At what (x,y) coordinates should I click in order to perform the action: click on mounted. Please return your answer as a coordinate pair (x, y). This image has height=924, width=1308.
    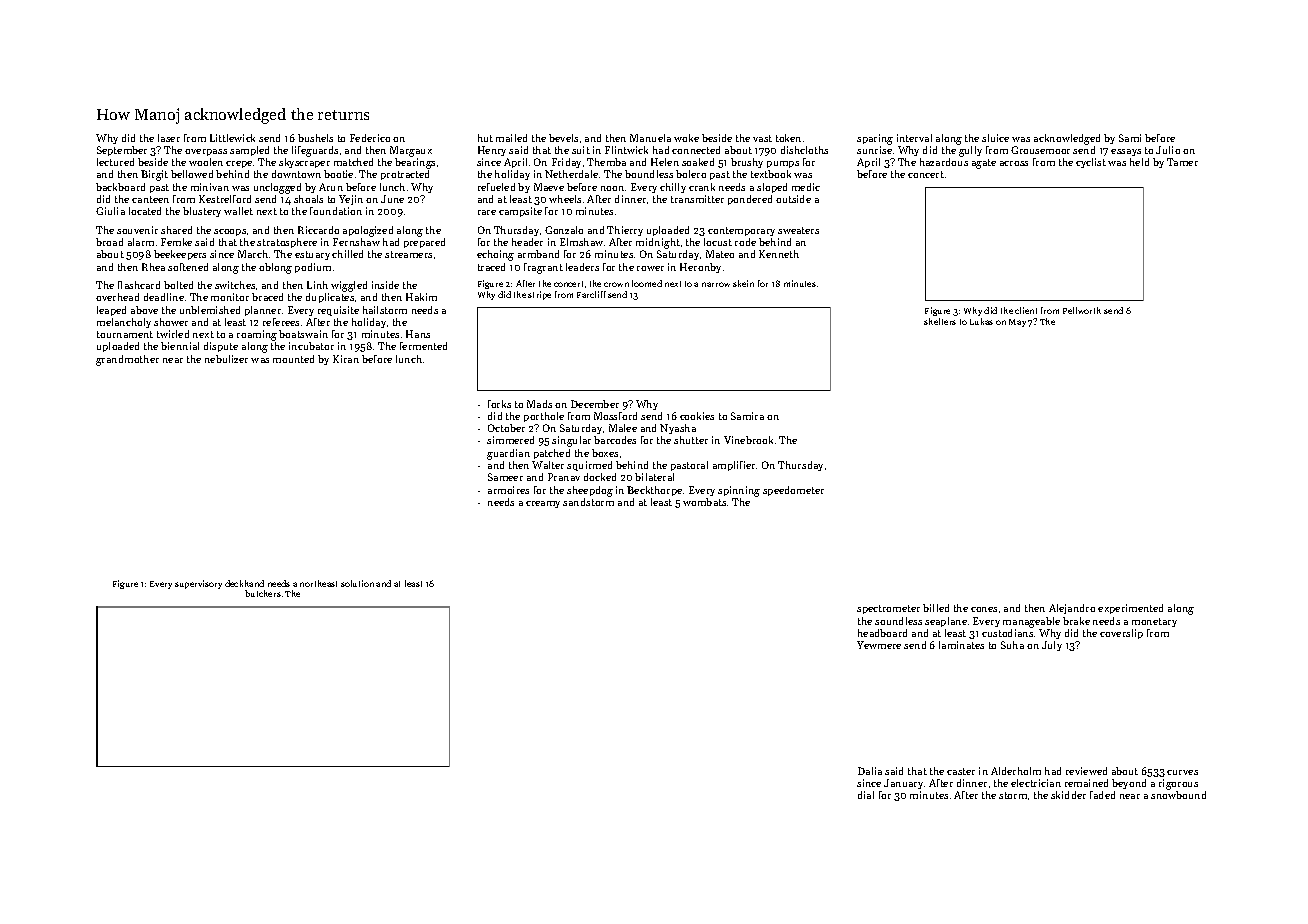
    Looking at the image, I should click on (293, 359).
